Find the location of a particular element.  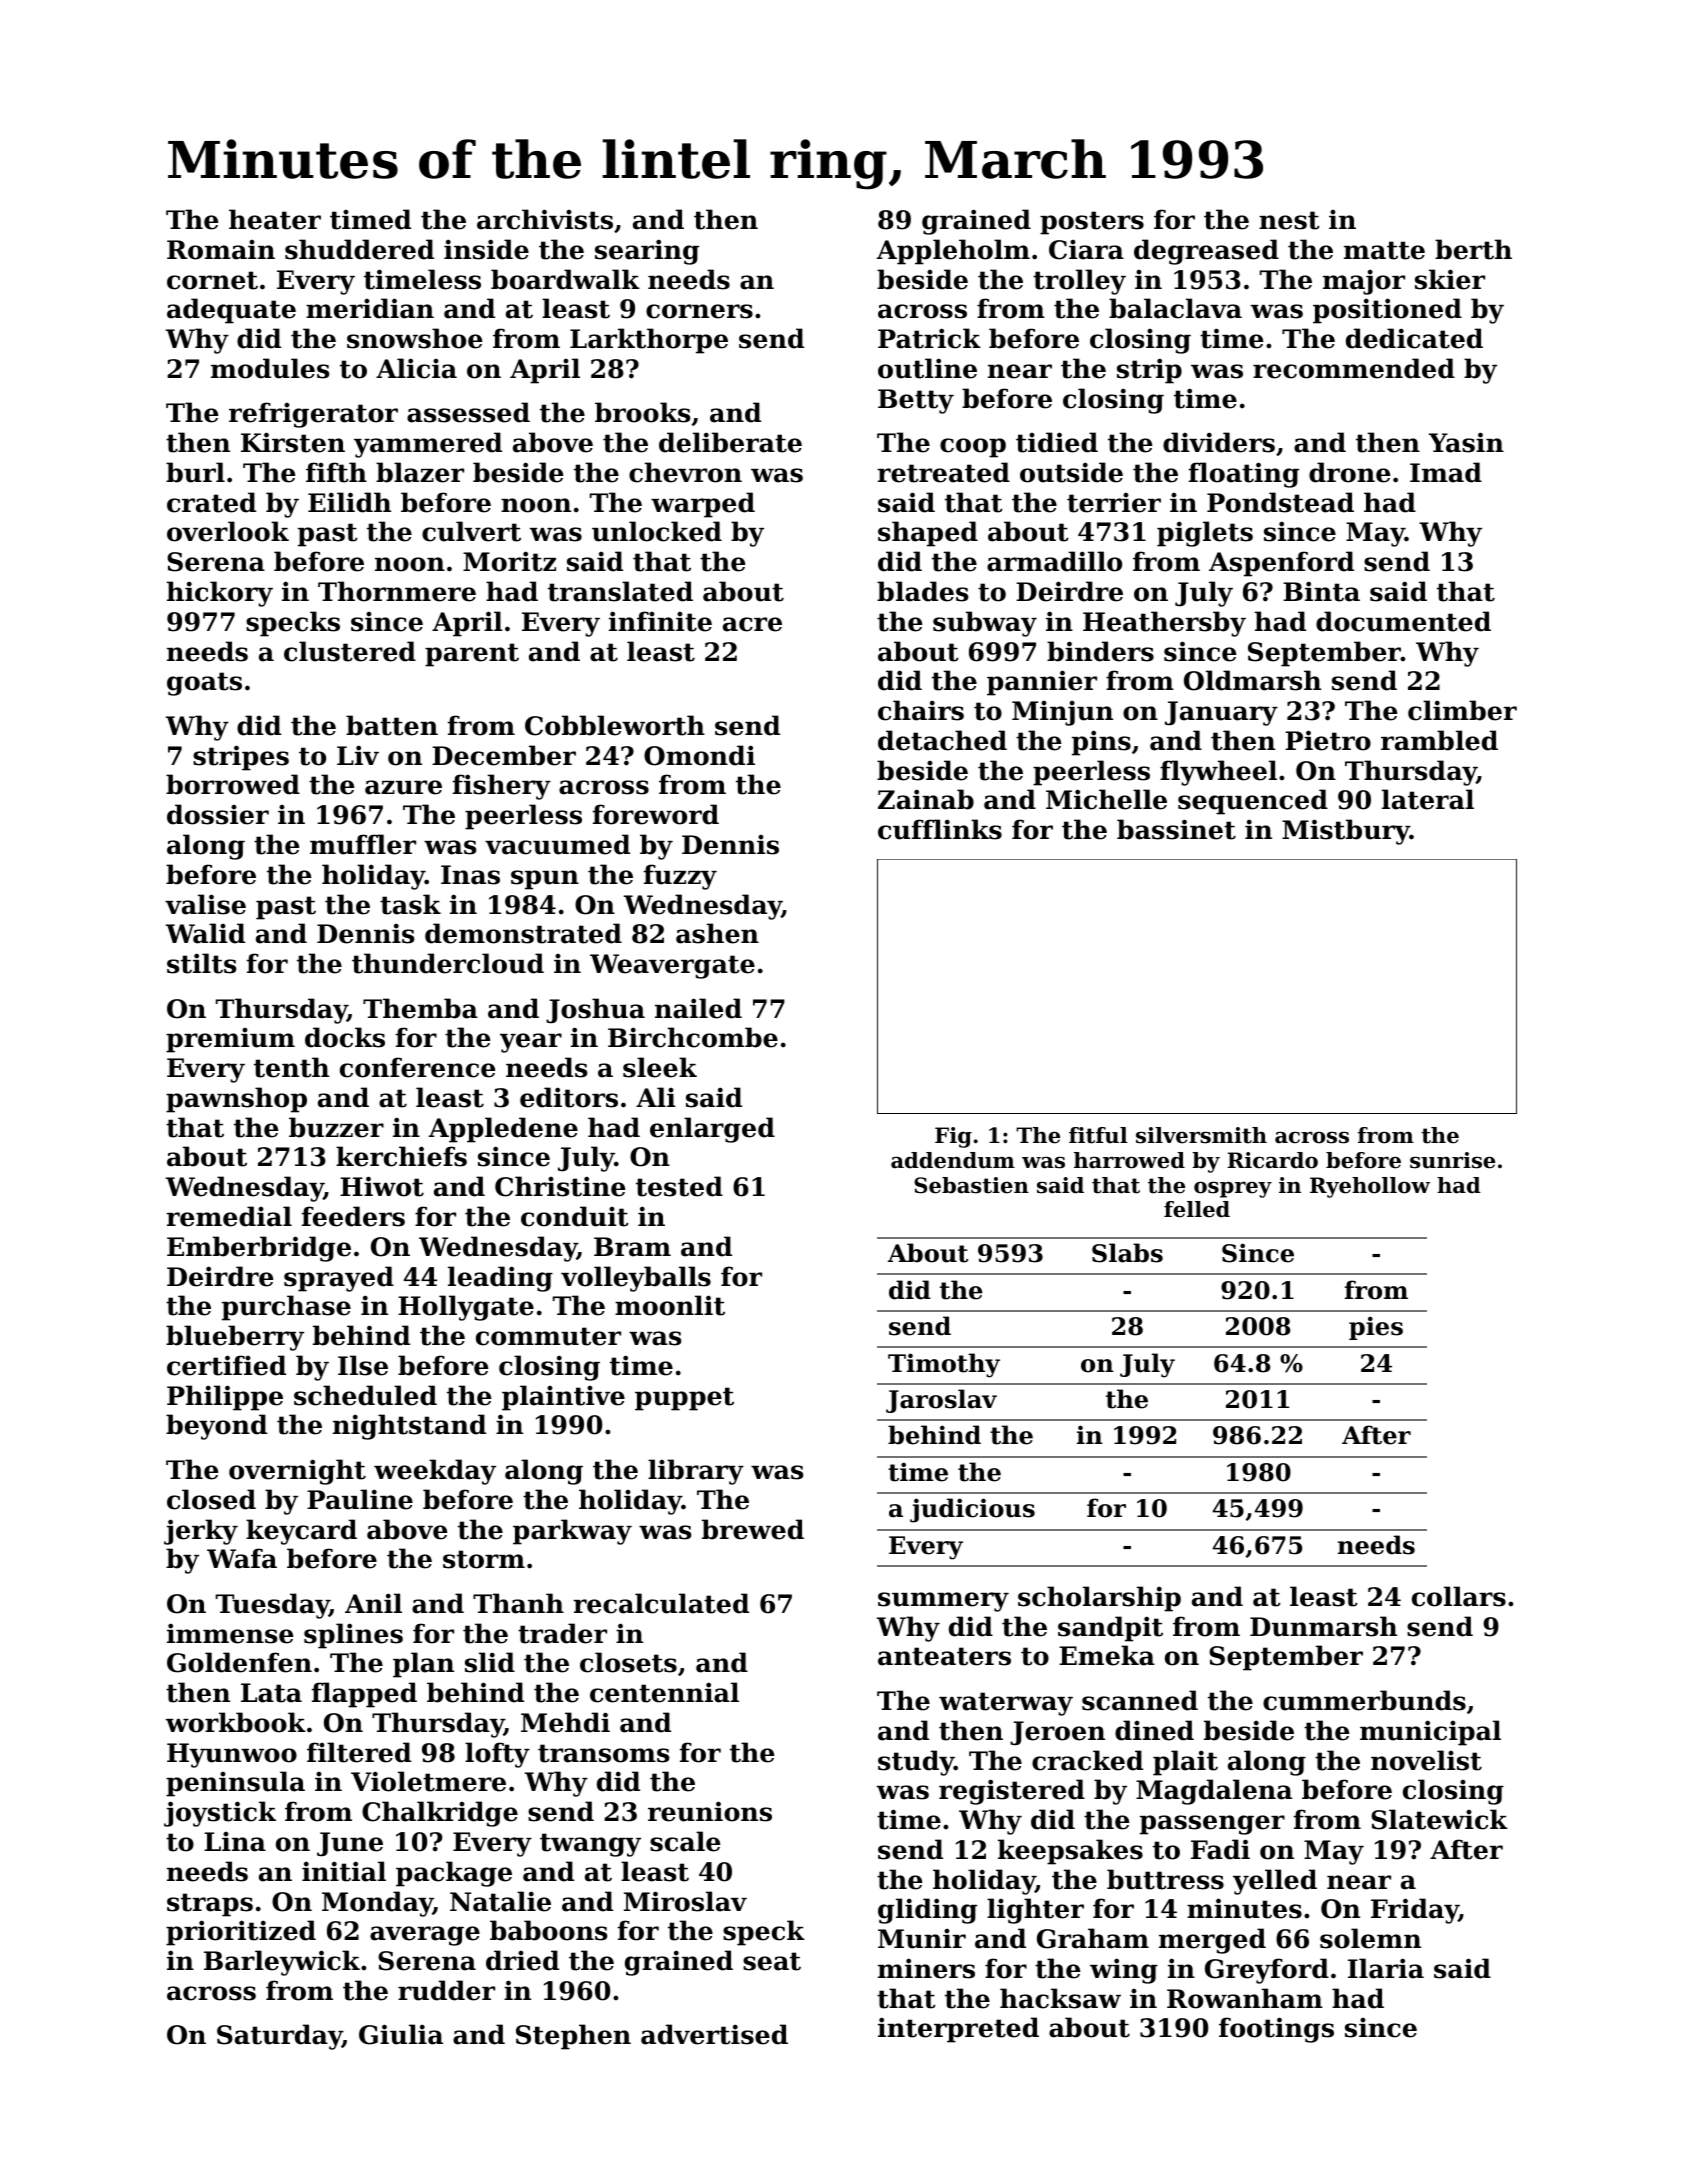

pawnshop is located at coordinates (236, 1100).
